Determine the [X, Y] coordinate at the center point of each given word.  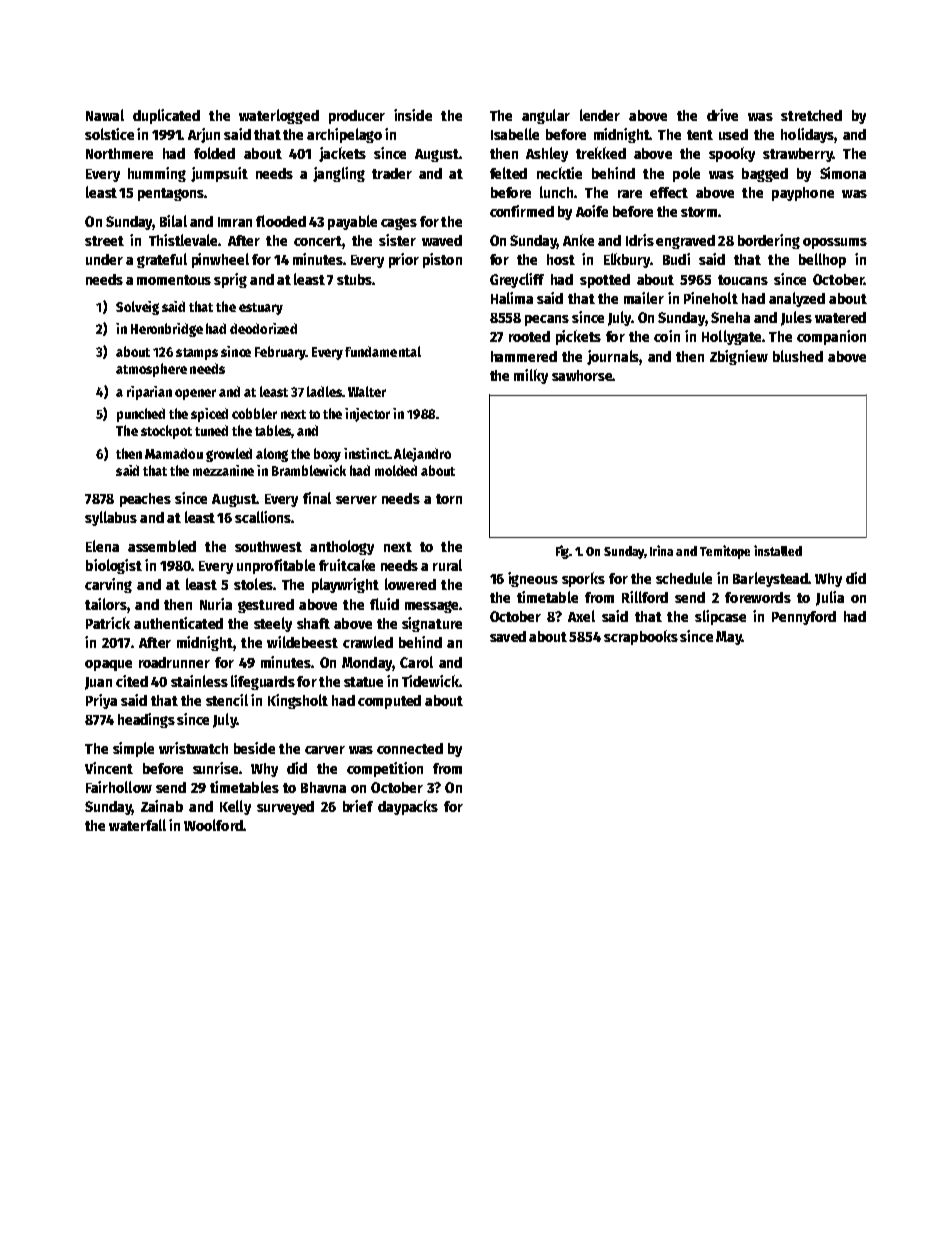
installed [778, 550]
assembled [162, 546]
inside [413, 115]
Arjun [204, 135]
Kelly [235, 807]
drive [722, 115]
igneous [533, 579]
